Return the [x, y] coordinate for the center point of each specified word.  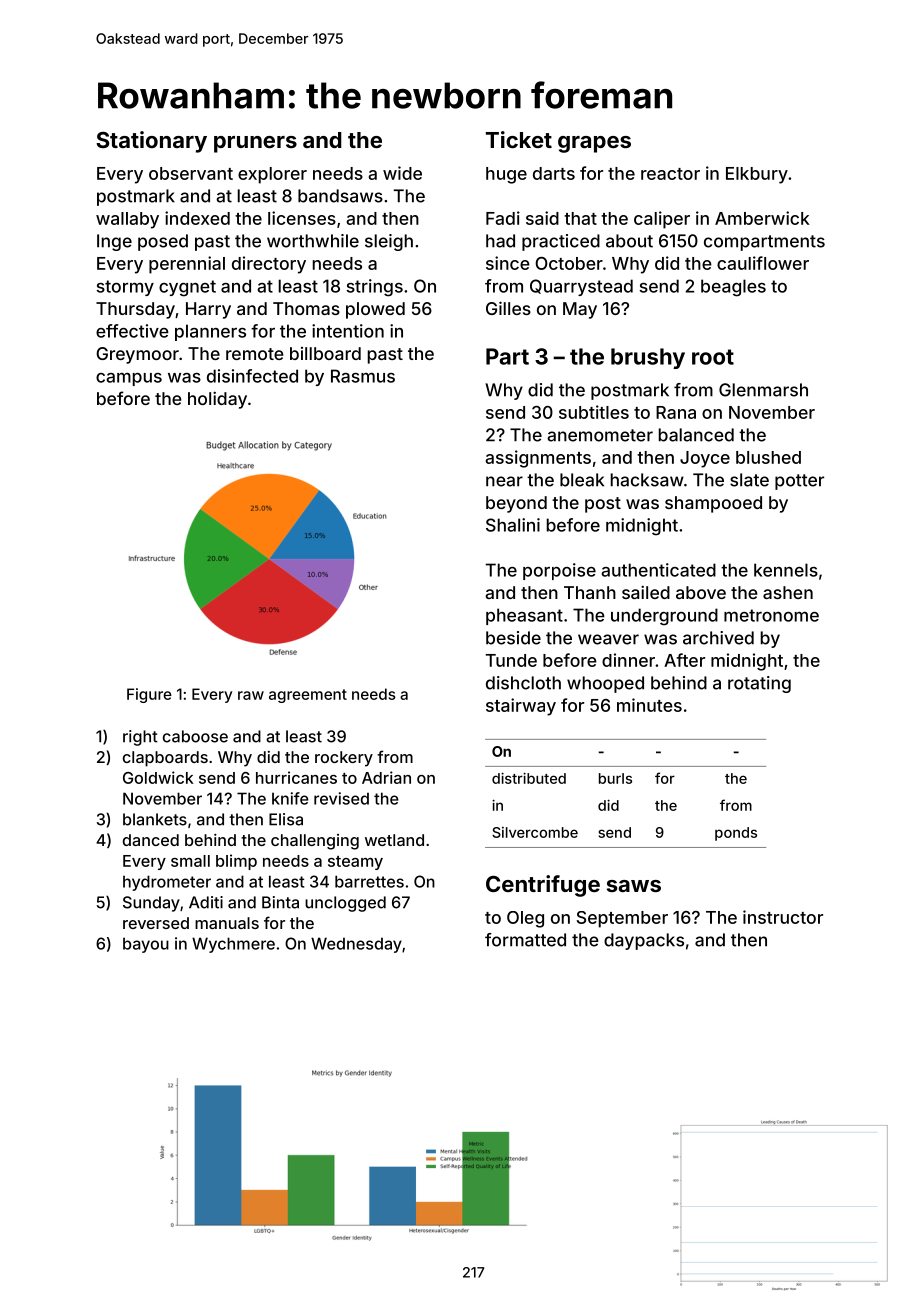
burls [615, 778]
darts [554, 173]
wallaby [127, 220]
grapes [594, 144]
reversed [156, 923]
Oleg [525, 919]
